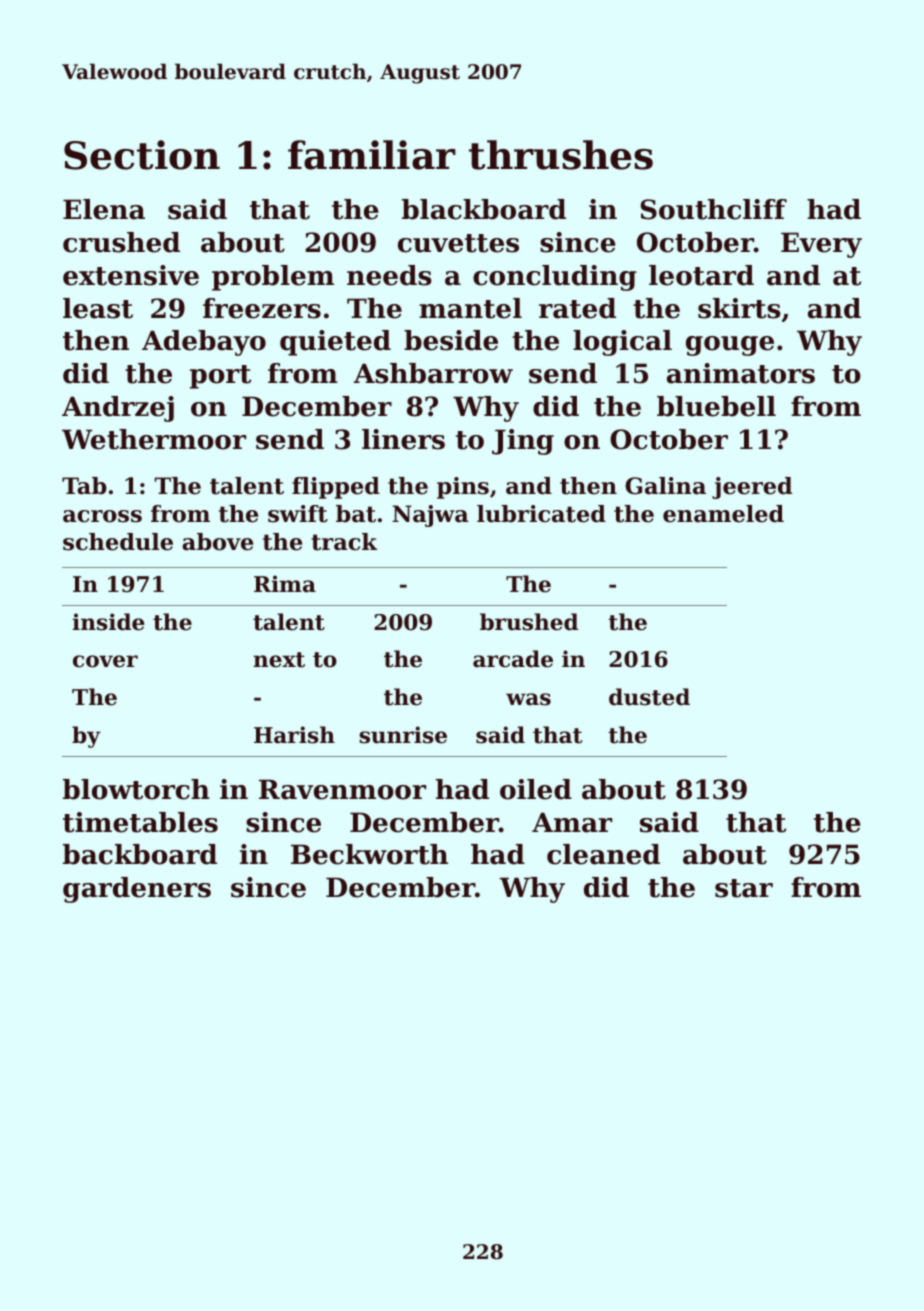 This screenshot has width=924, height=1311. Describe the element at coordinates (561, 155) in the screenshot. I see `thrushes` at that location.
